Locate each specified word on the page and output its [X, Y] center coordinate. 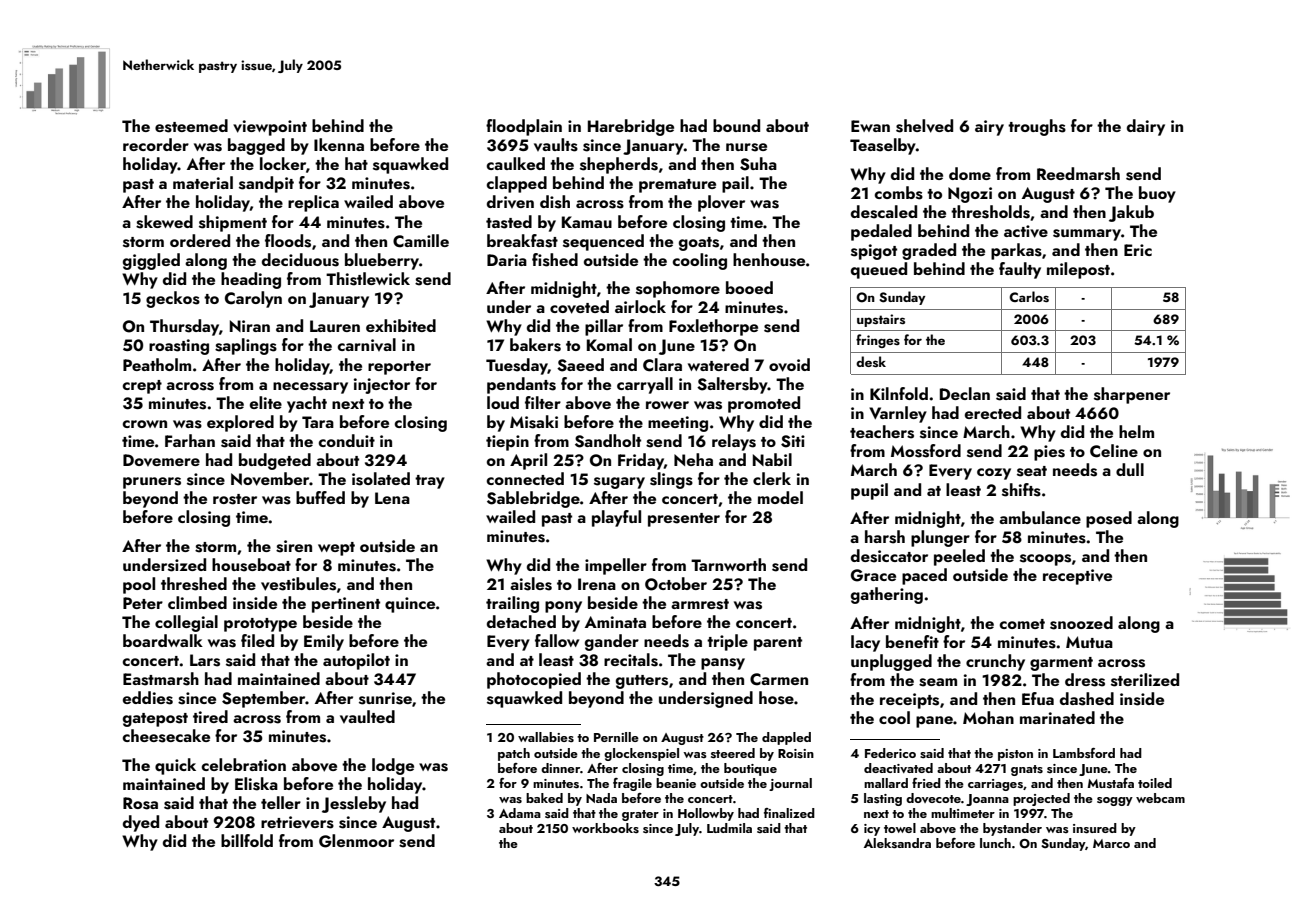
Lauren [335, 326]
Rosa [140, 803]
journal [790, 784]
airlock [640, 306]
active [1026, 231]
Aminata [615, 622]
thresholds [990, 212]
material [203, 182]
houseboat [251, 565]
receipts [909, 701]
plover [721, 203]
